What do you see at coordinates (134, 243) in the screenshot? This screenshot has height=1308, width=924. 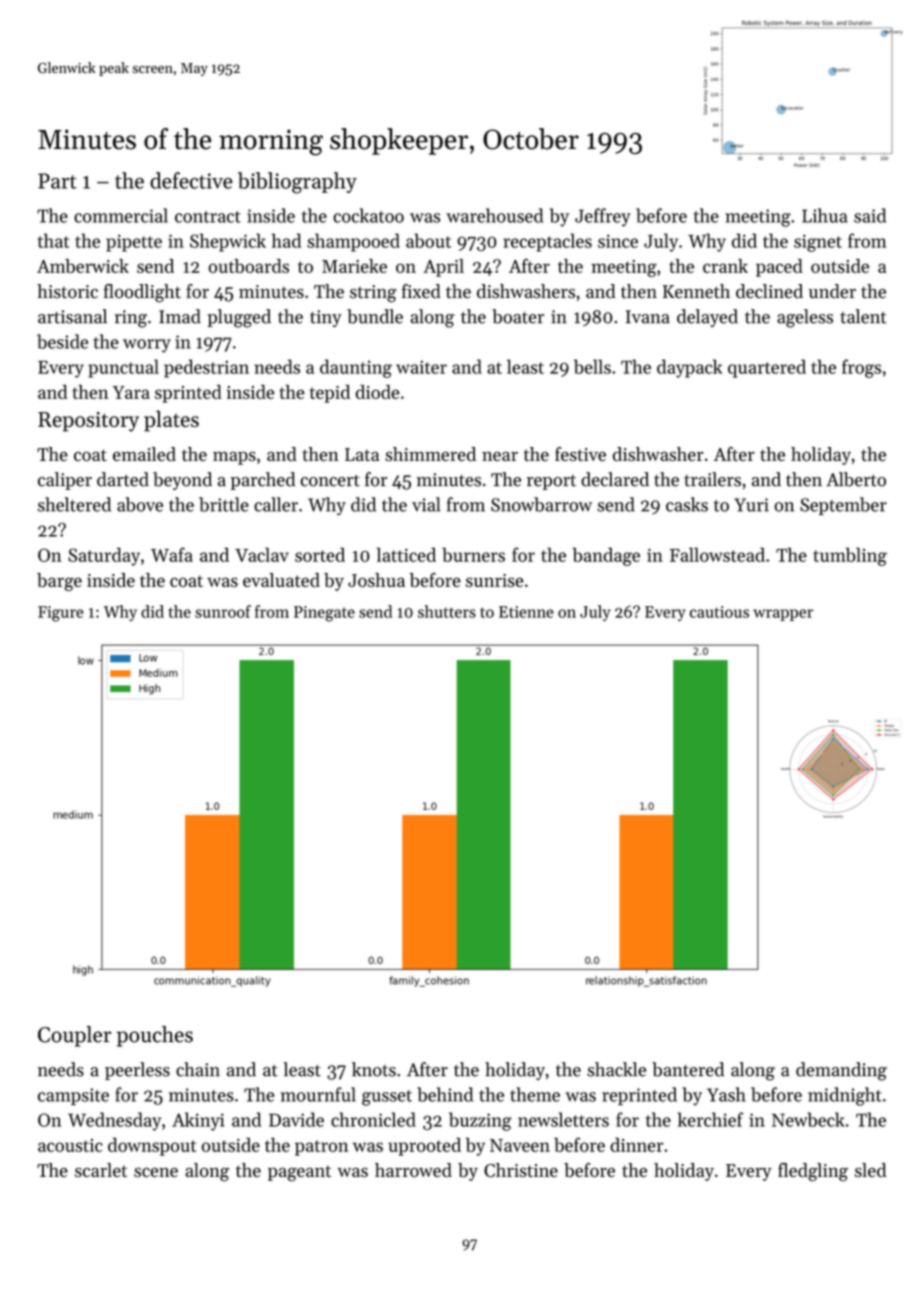 I see `pipette` at bounding box center [134, 243].
